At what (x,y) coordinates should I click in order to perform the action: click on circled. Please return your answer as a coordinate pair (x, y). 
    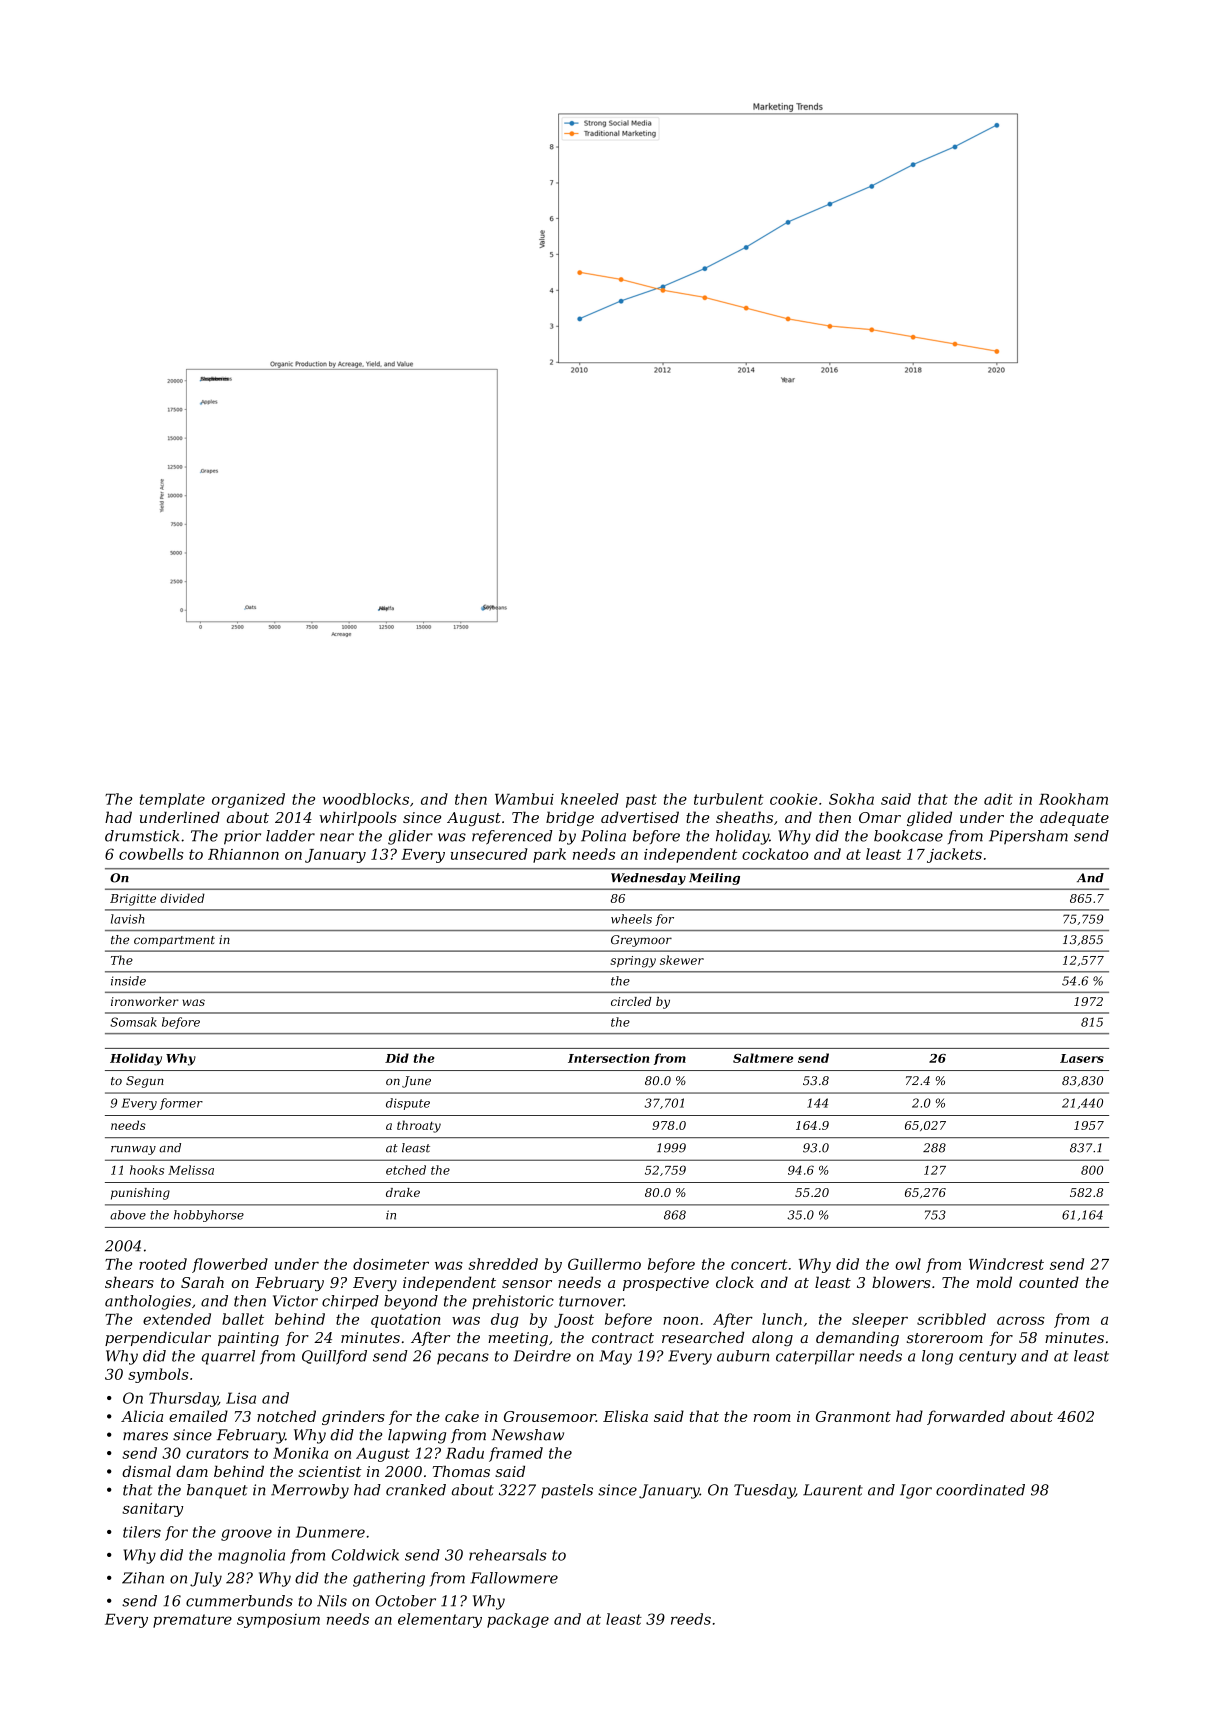
    Looking at the image, I should click on (631, 1001).
